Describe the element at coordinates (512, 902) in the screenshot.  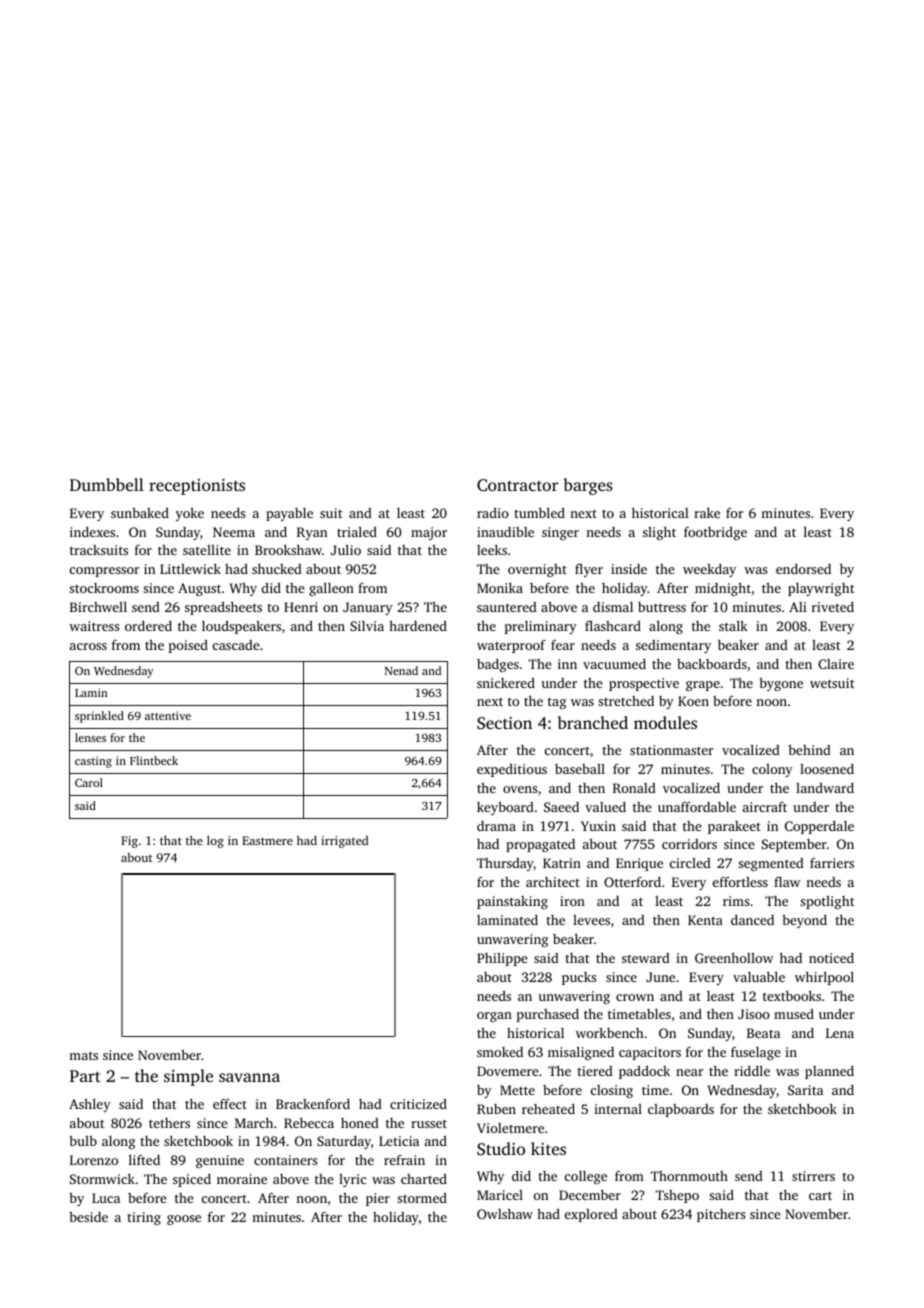
I see `painstaking` at that location.
